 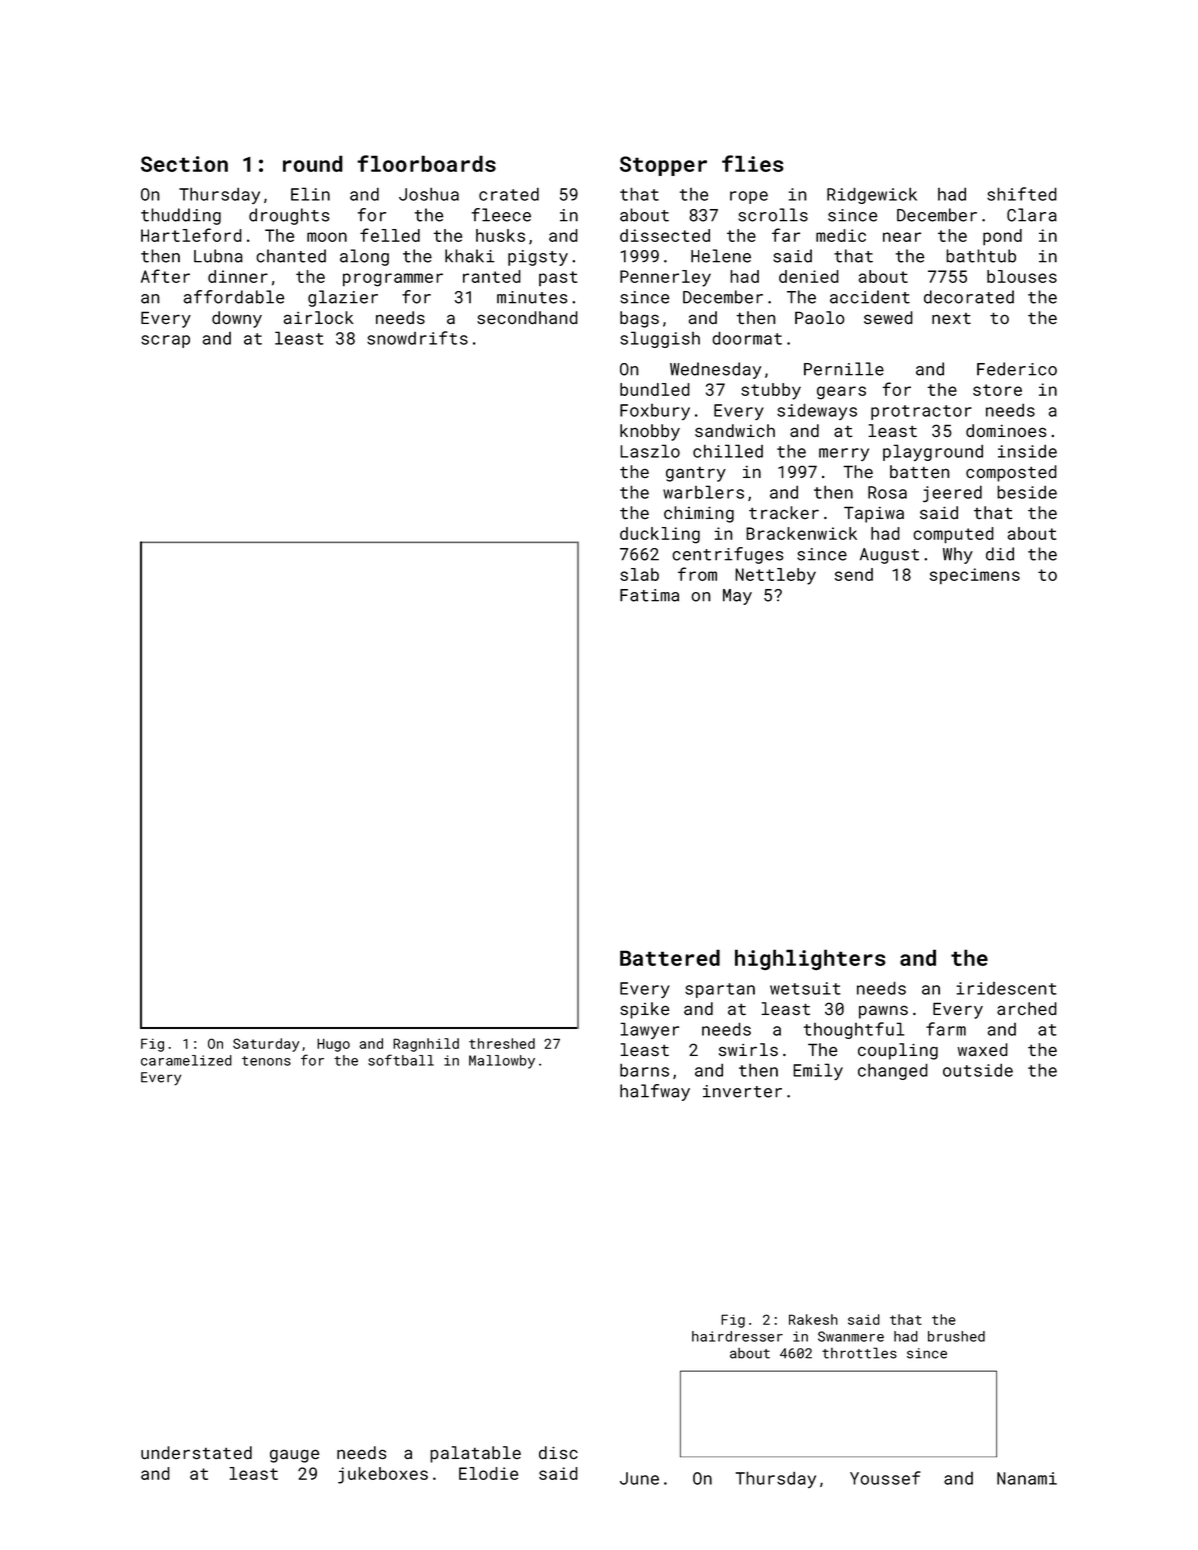 I want to click on iridescent, so click(x=1007, y=988).
